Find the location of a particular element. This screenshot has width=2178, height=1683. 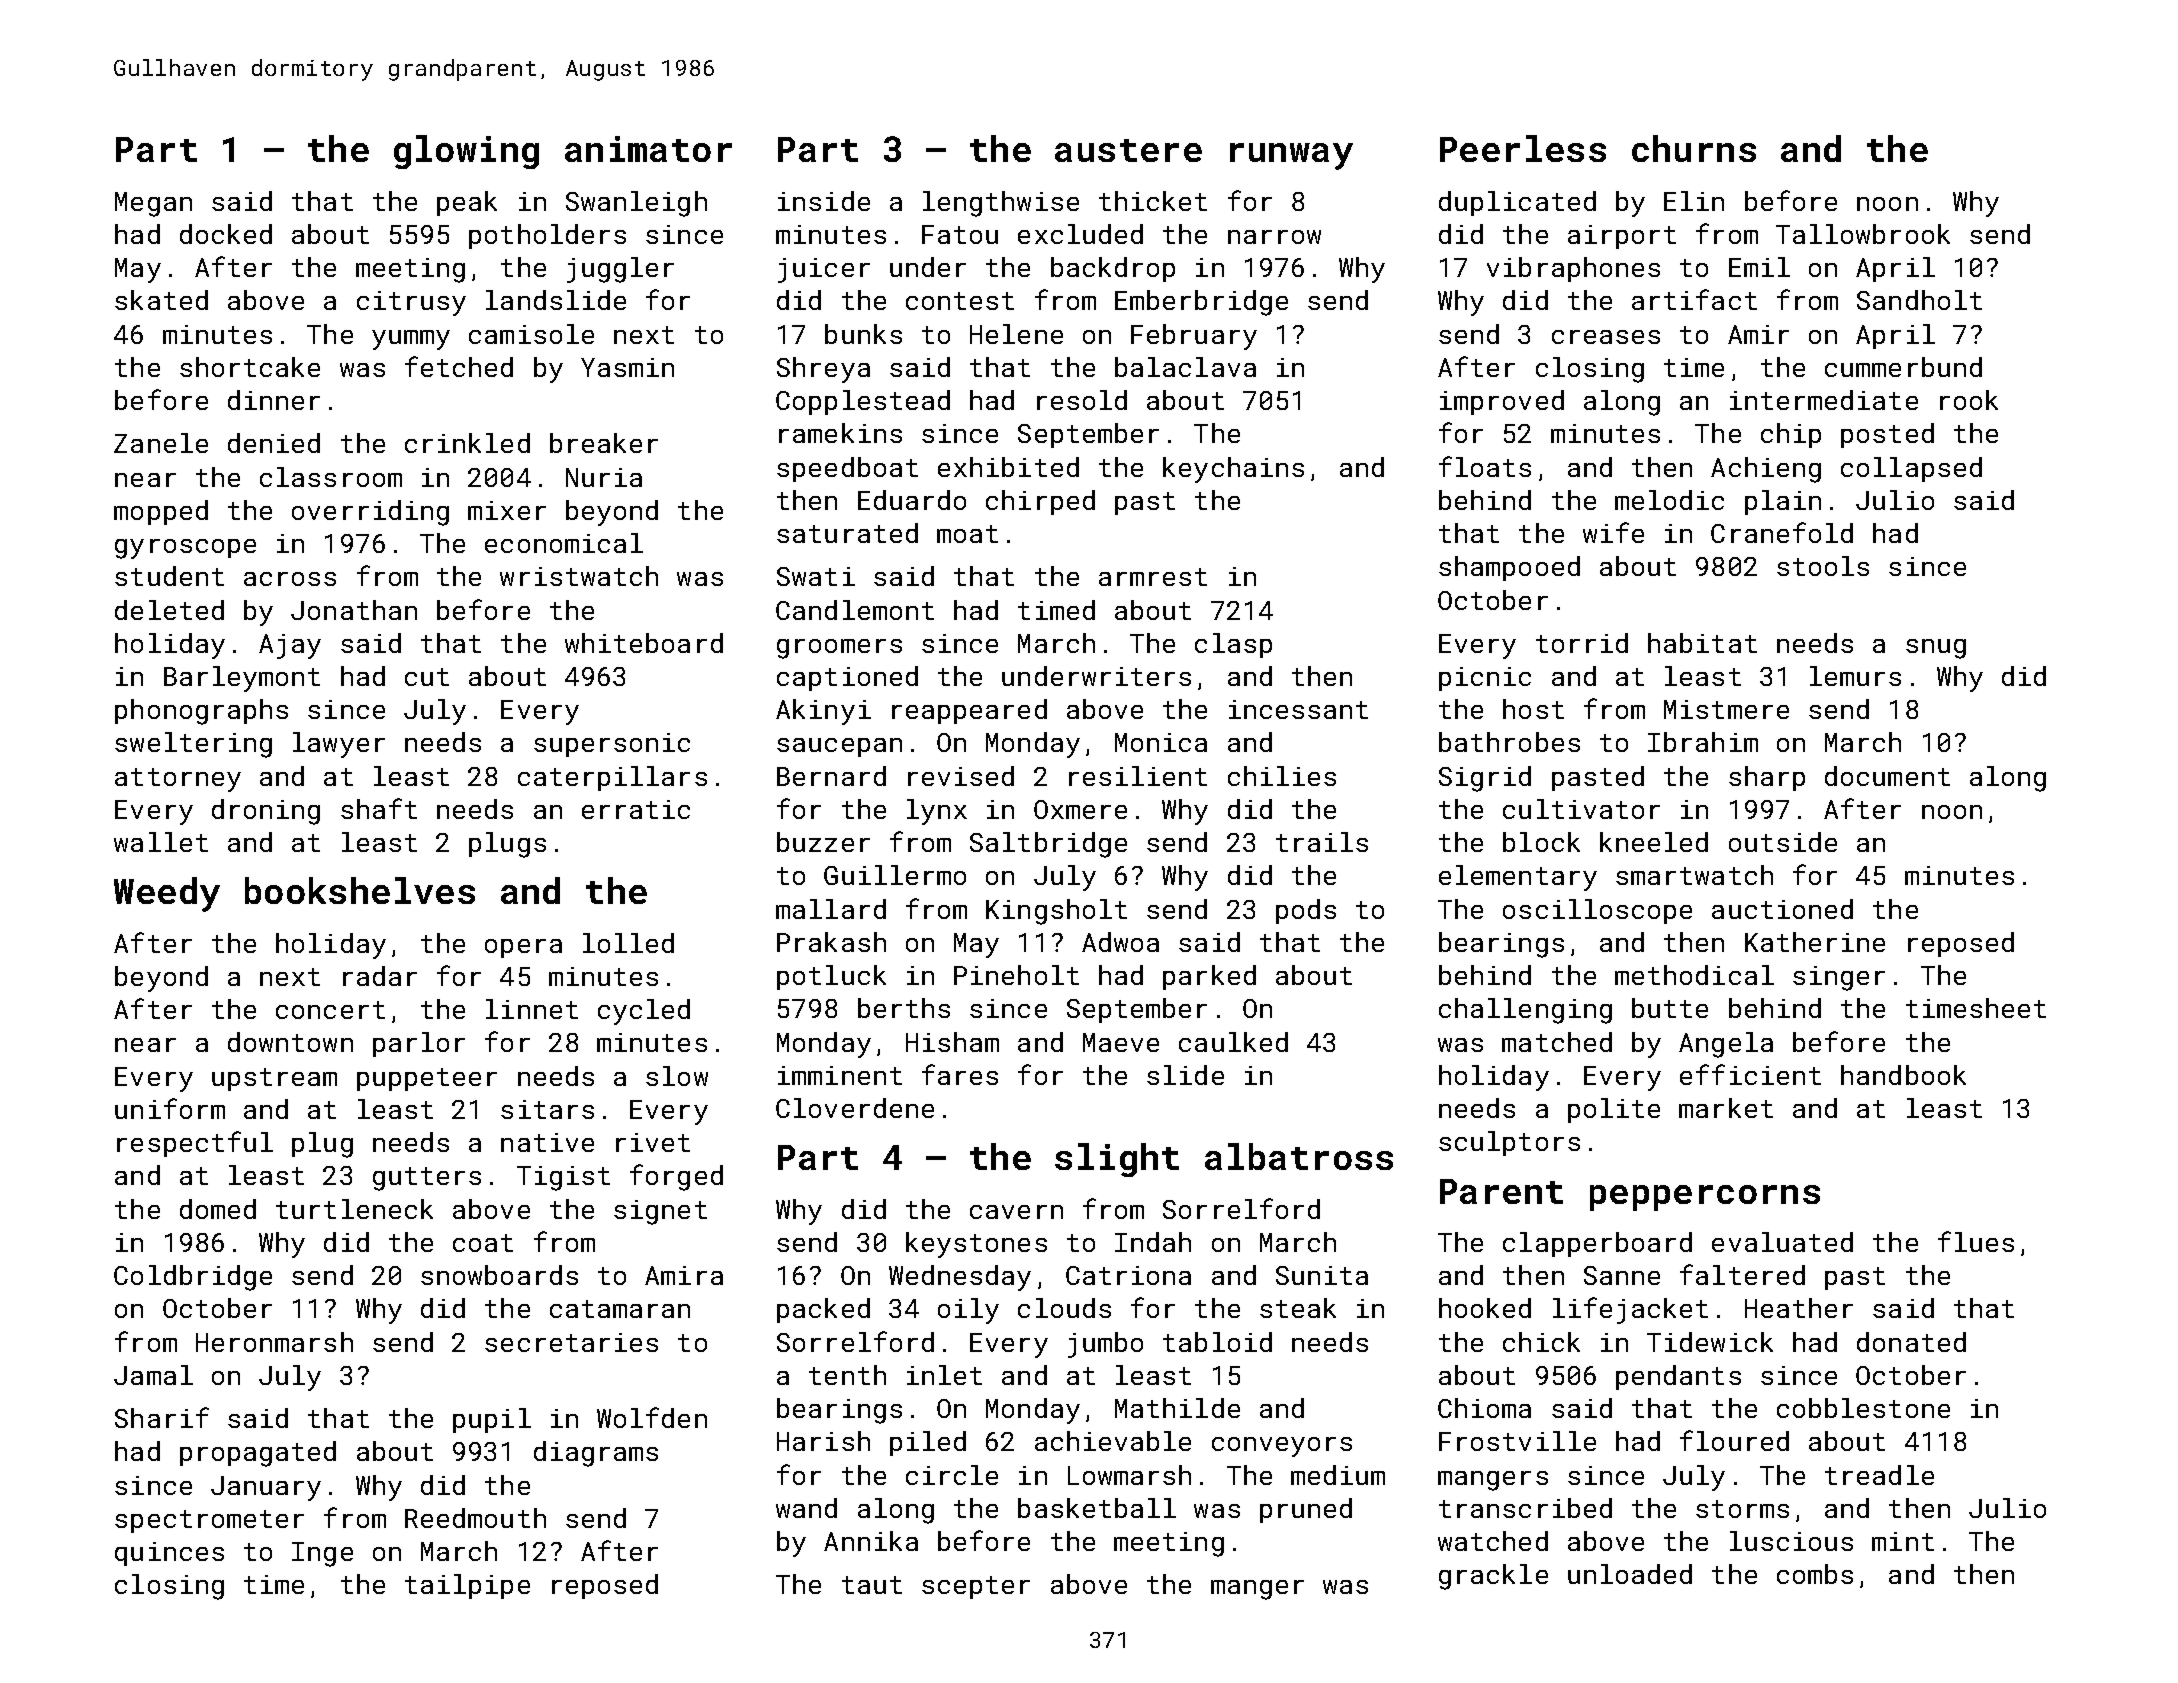

Wednesday is located at coordinates (960, 1278).
